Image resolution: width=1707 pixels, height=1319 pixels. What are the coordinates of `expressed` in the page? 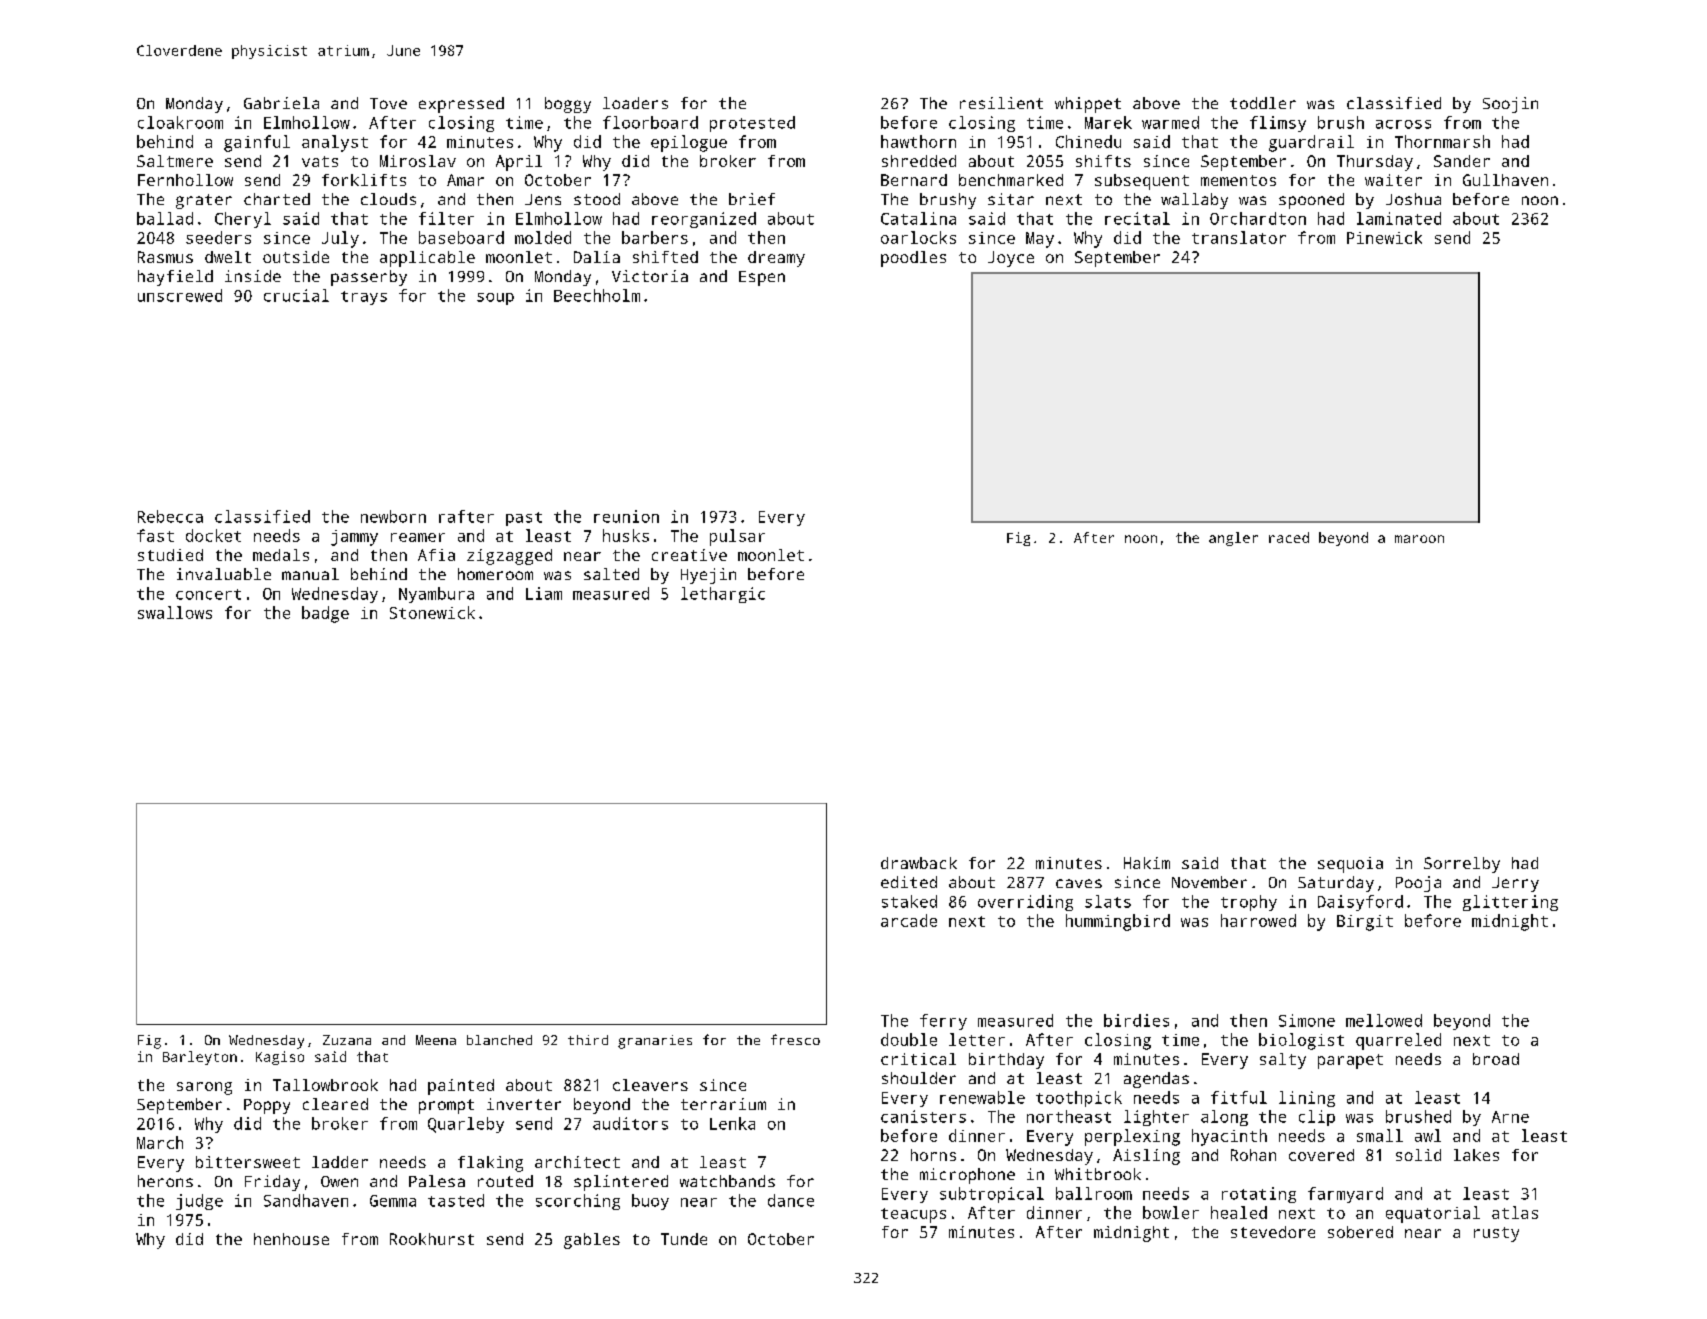 It's located at (461, 105).
